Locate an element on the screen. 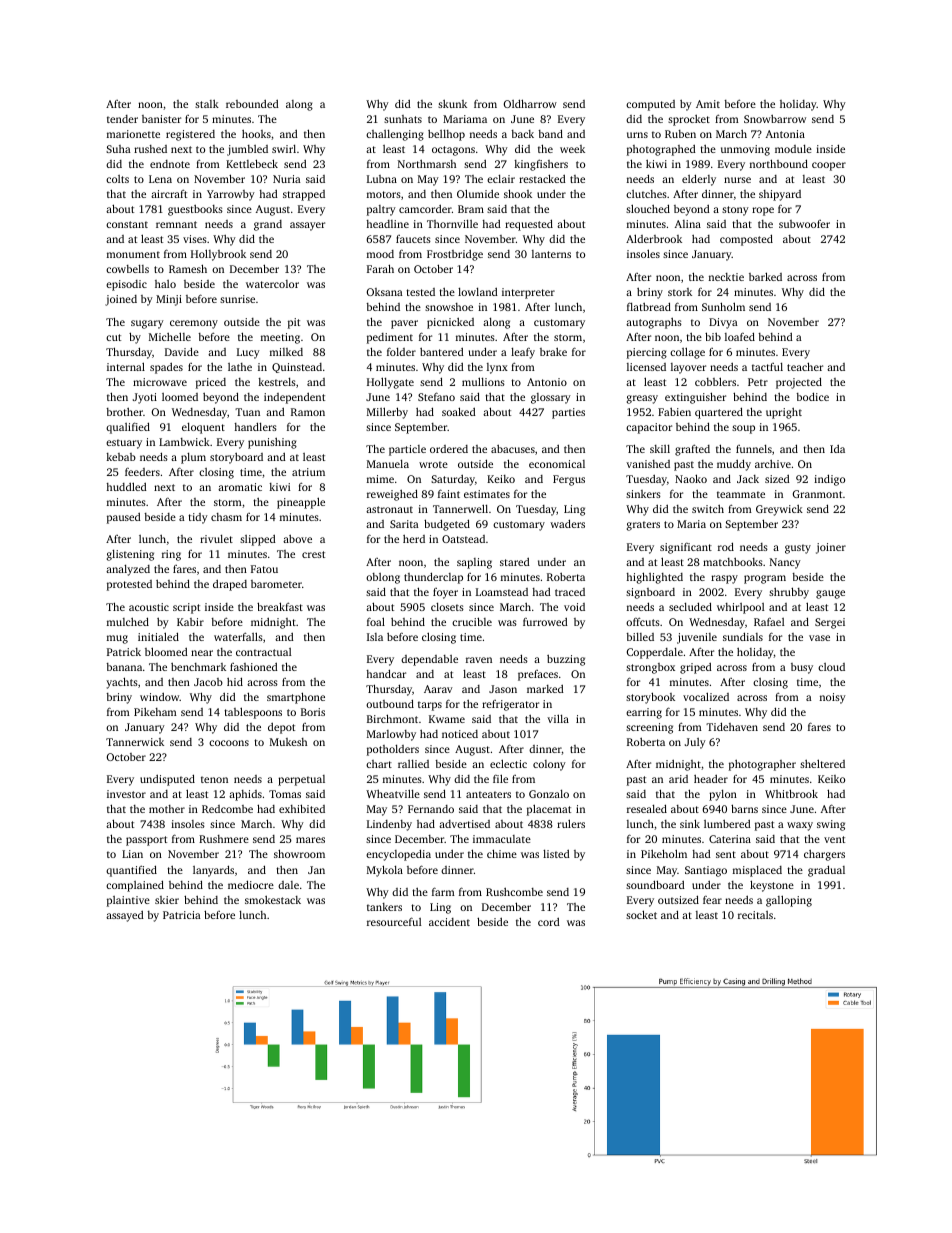 This screenshot has height=1233, width=952. photographed is located at coordinates (661, 150).
